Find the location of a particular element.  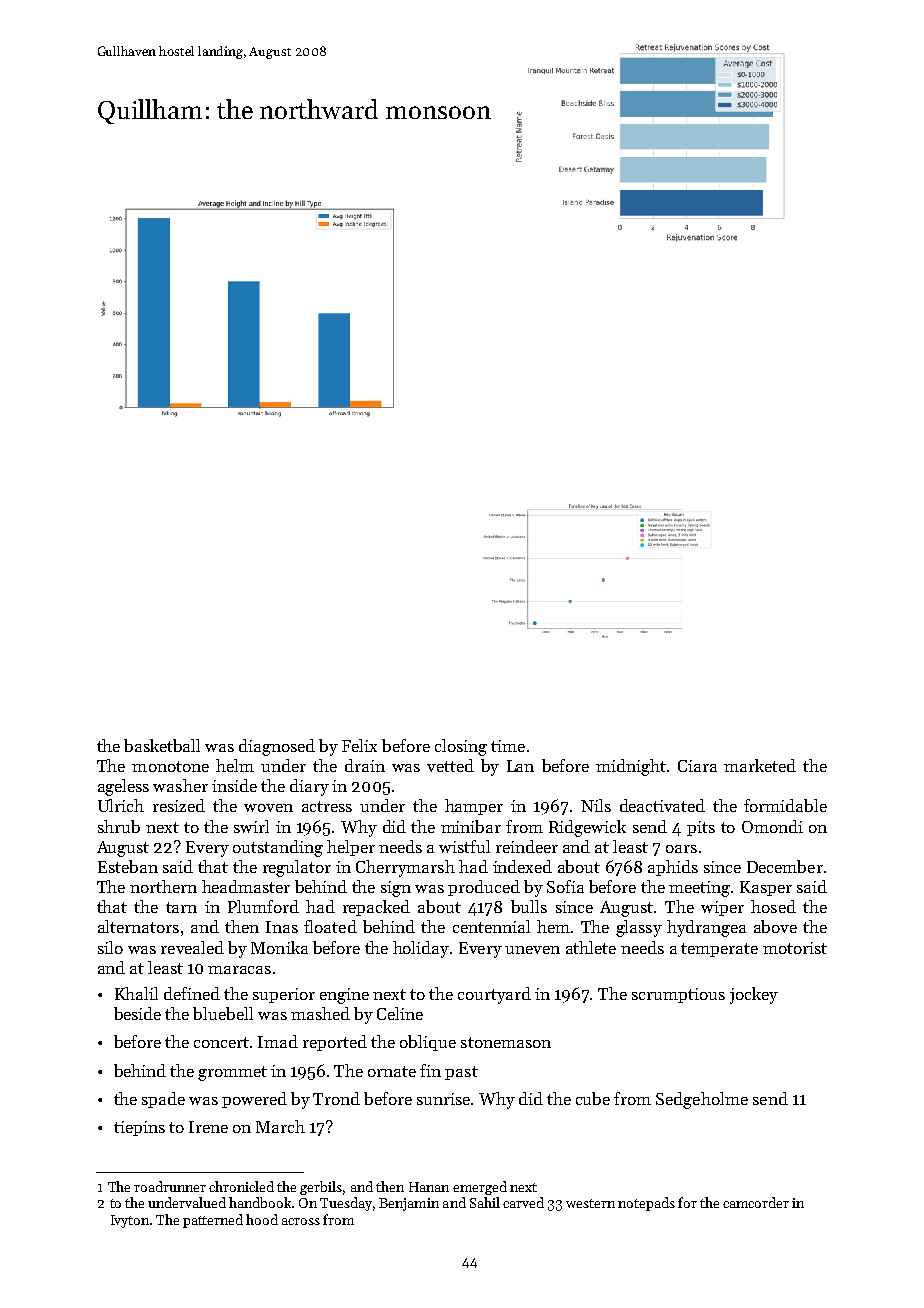

closing is located at coordinates (461, 747).
